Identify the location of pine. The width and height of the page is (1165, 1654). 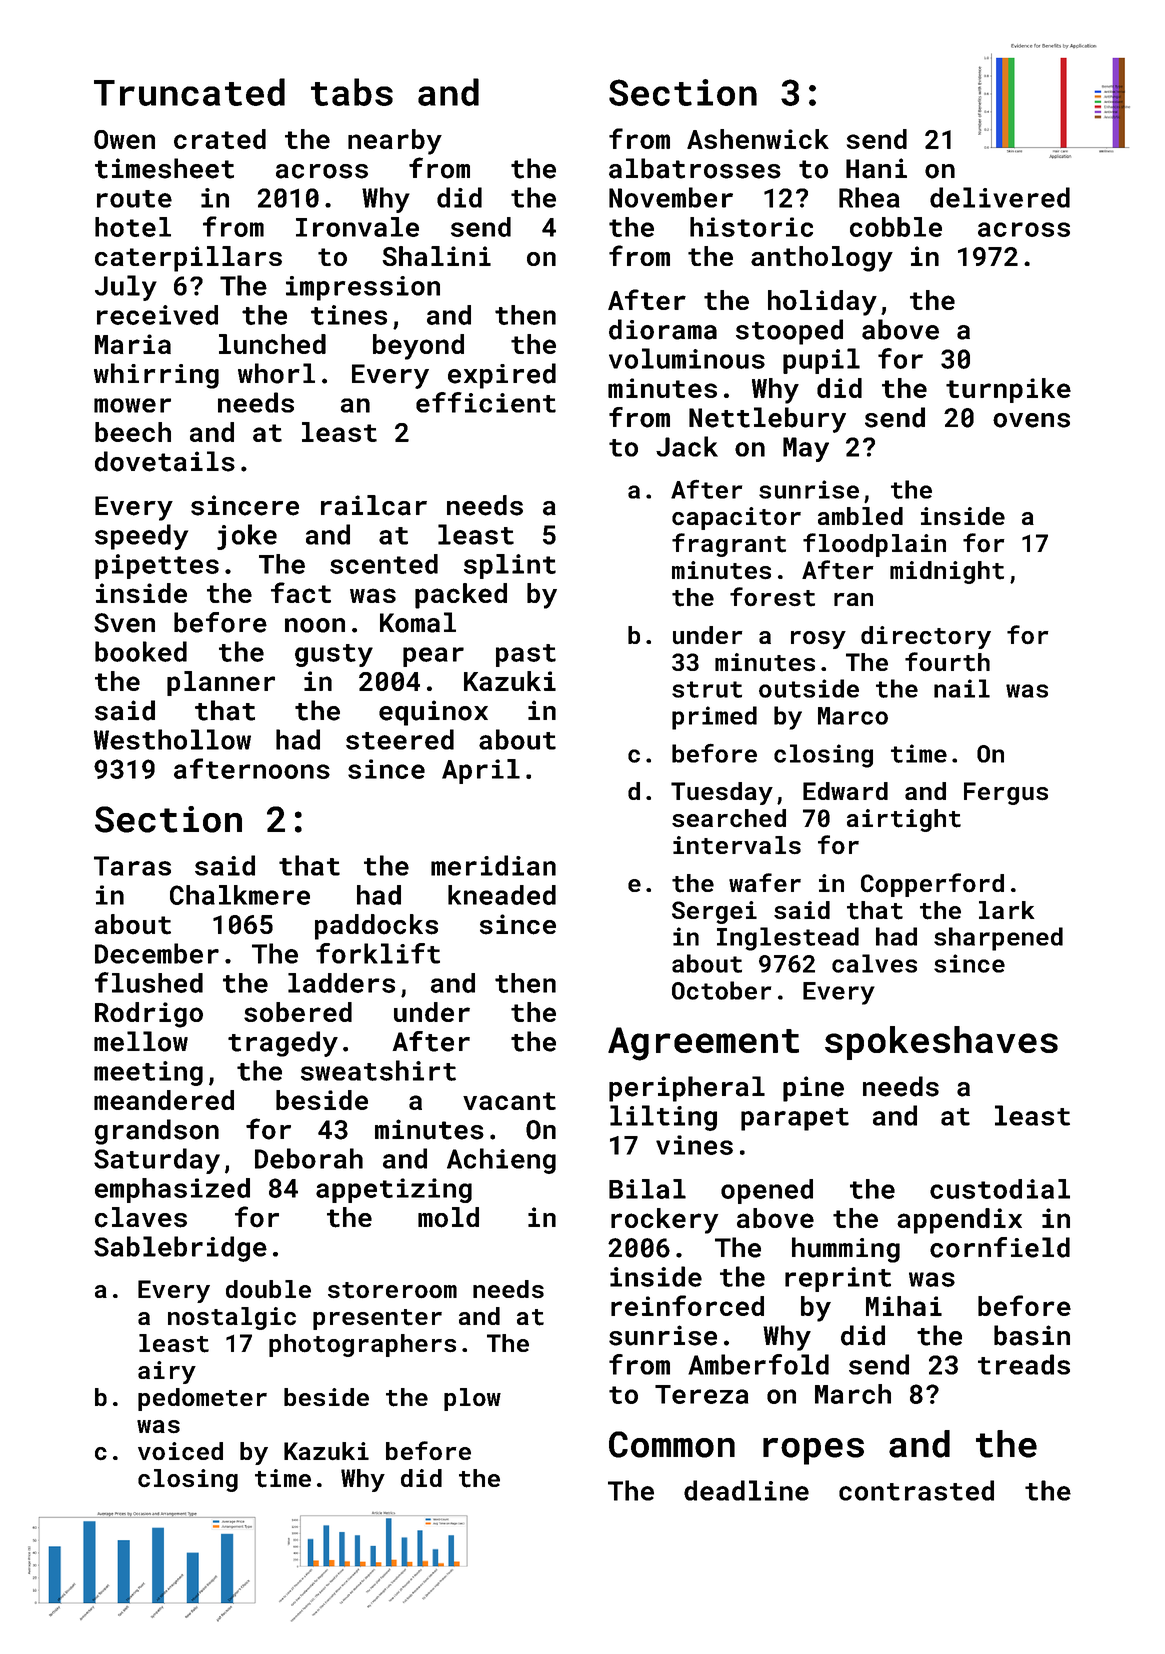
(813, 1089).
